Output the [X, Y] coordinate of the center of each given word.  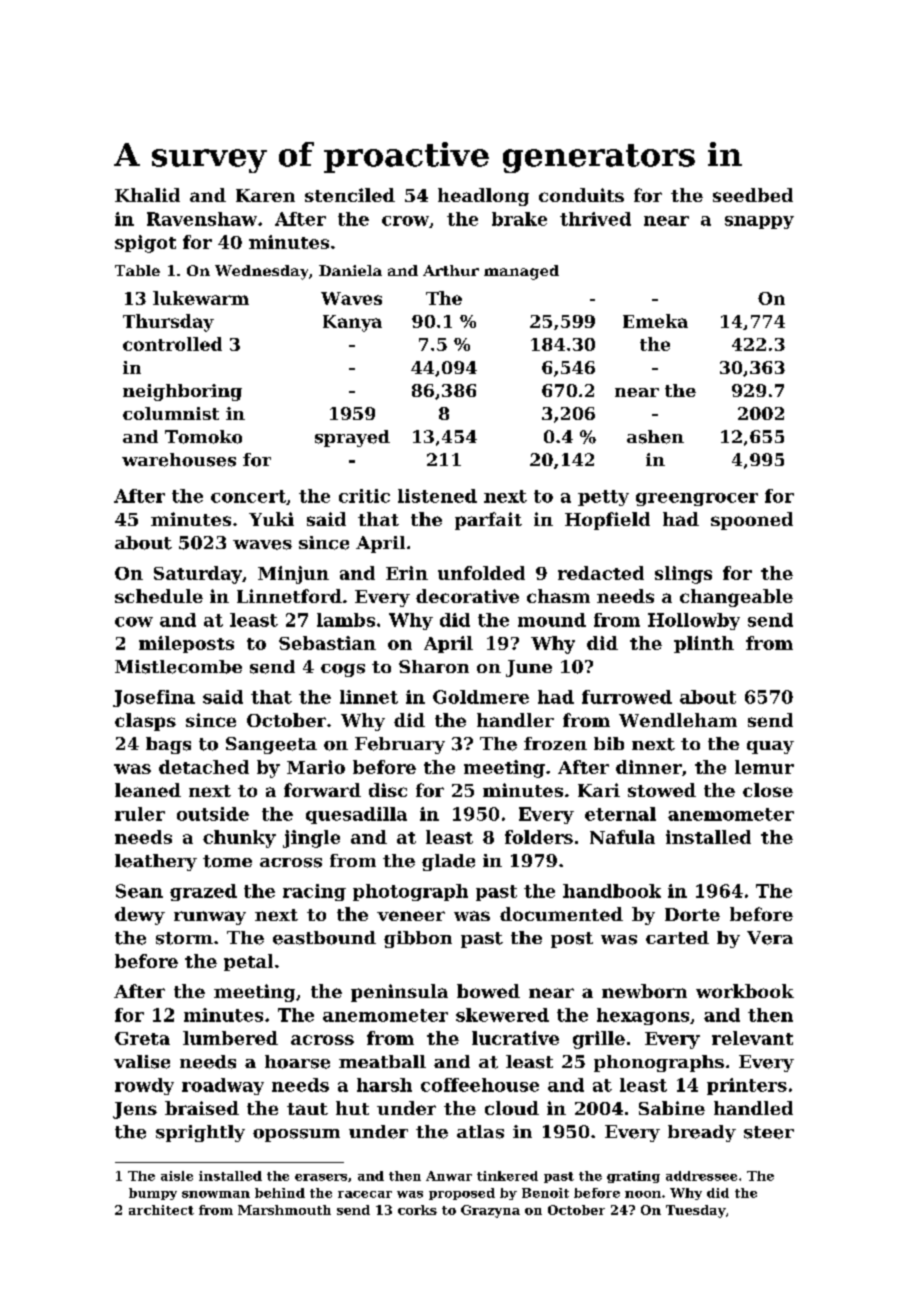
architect [161, 1210]
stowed [662, 790]
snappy [759, 222]
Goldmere [481, 697]
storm [184, 938]
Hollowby [694, 621]
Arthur [451, 270]
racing [314, 892]
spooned [752, 521]
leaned [148, 790]
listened [437, 496]
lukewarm [201, 298]
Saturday [198, 575]
